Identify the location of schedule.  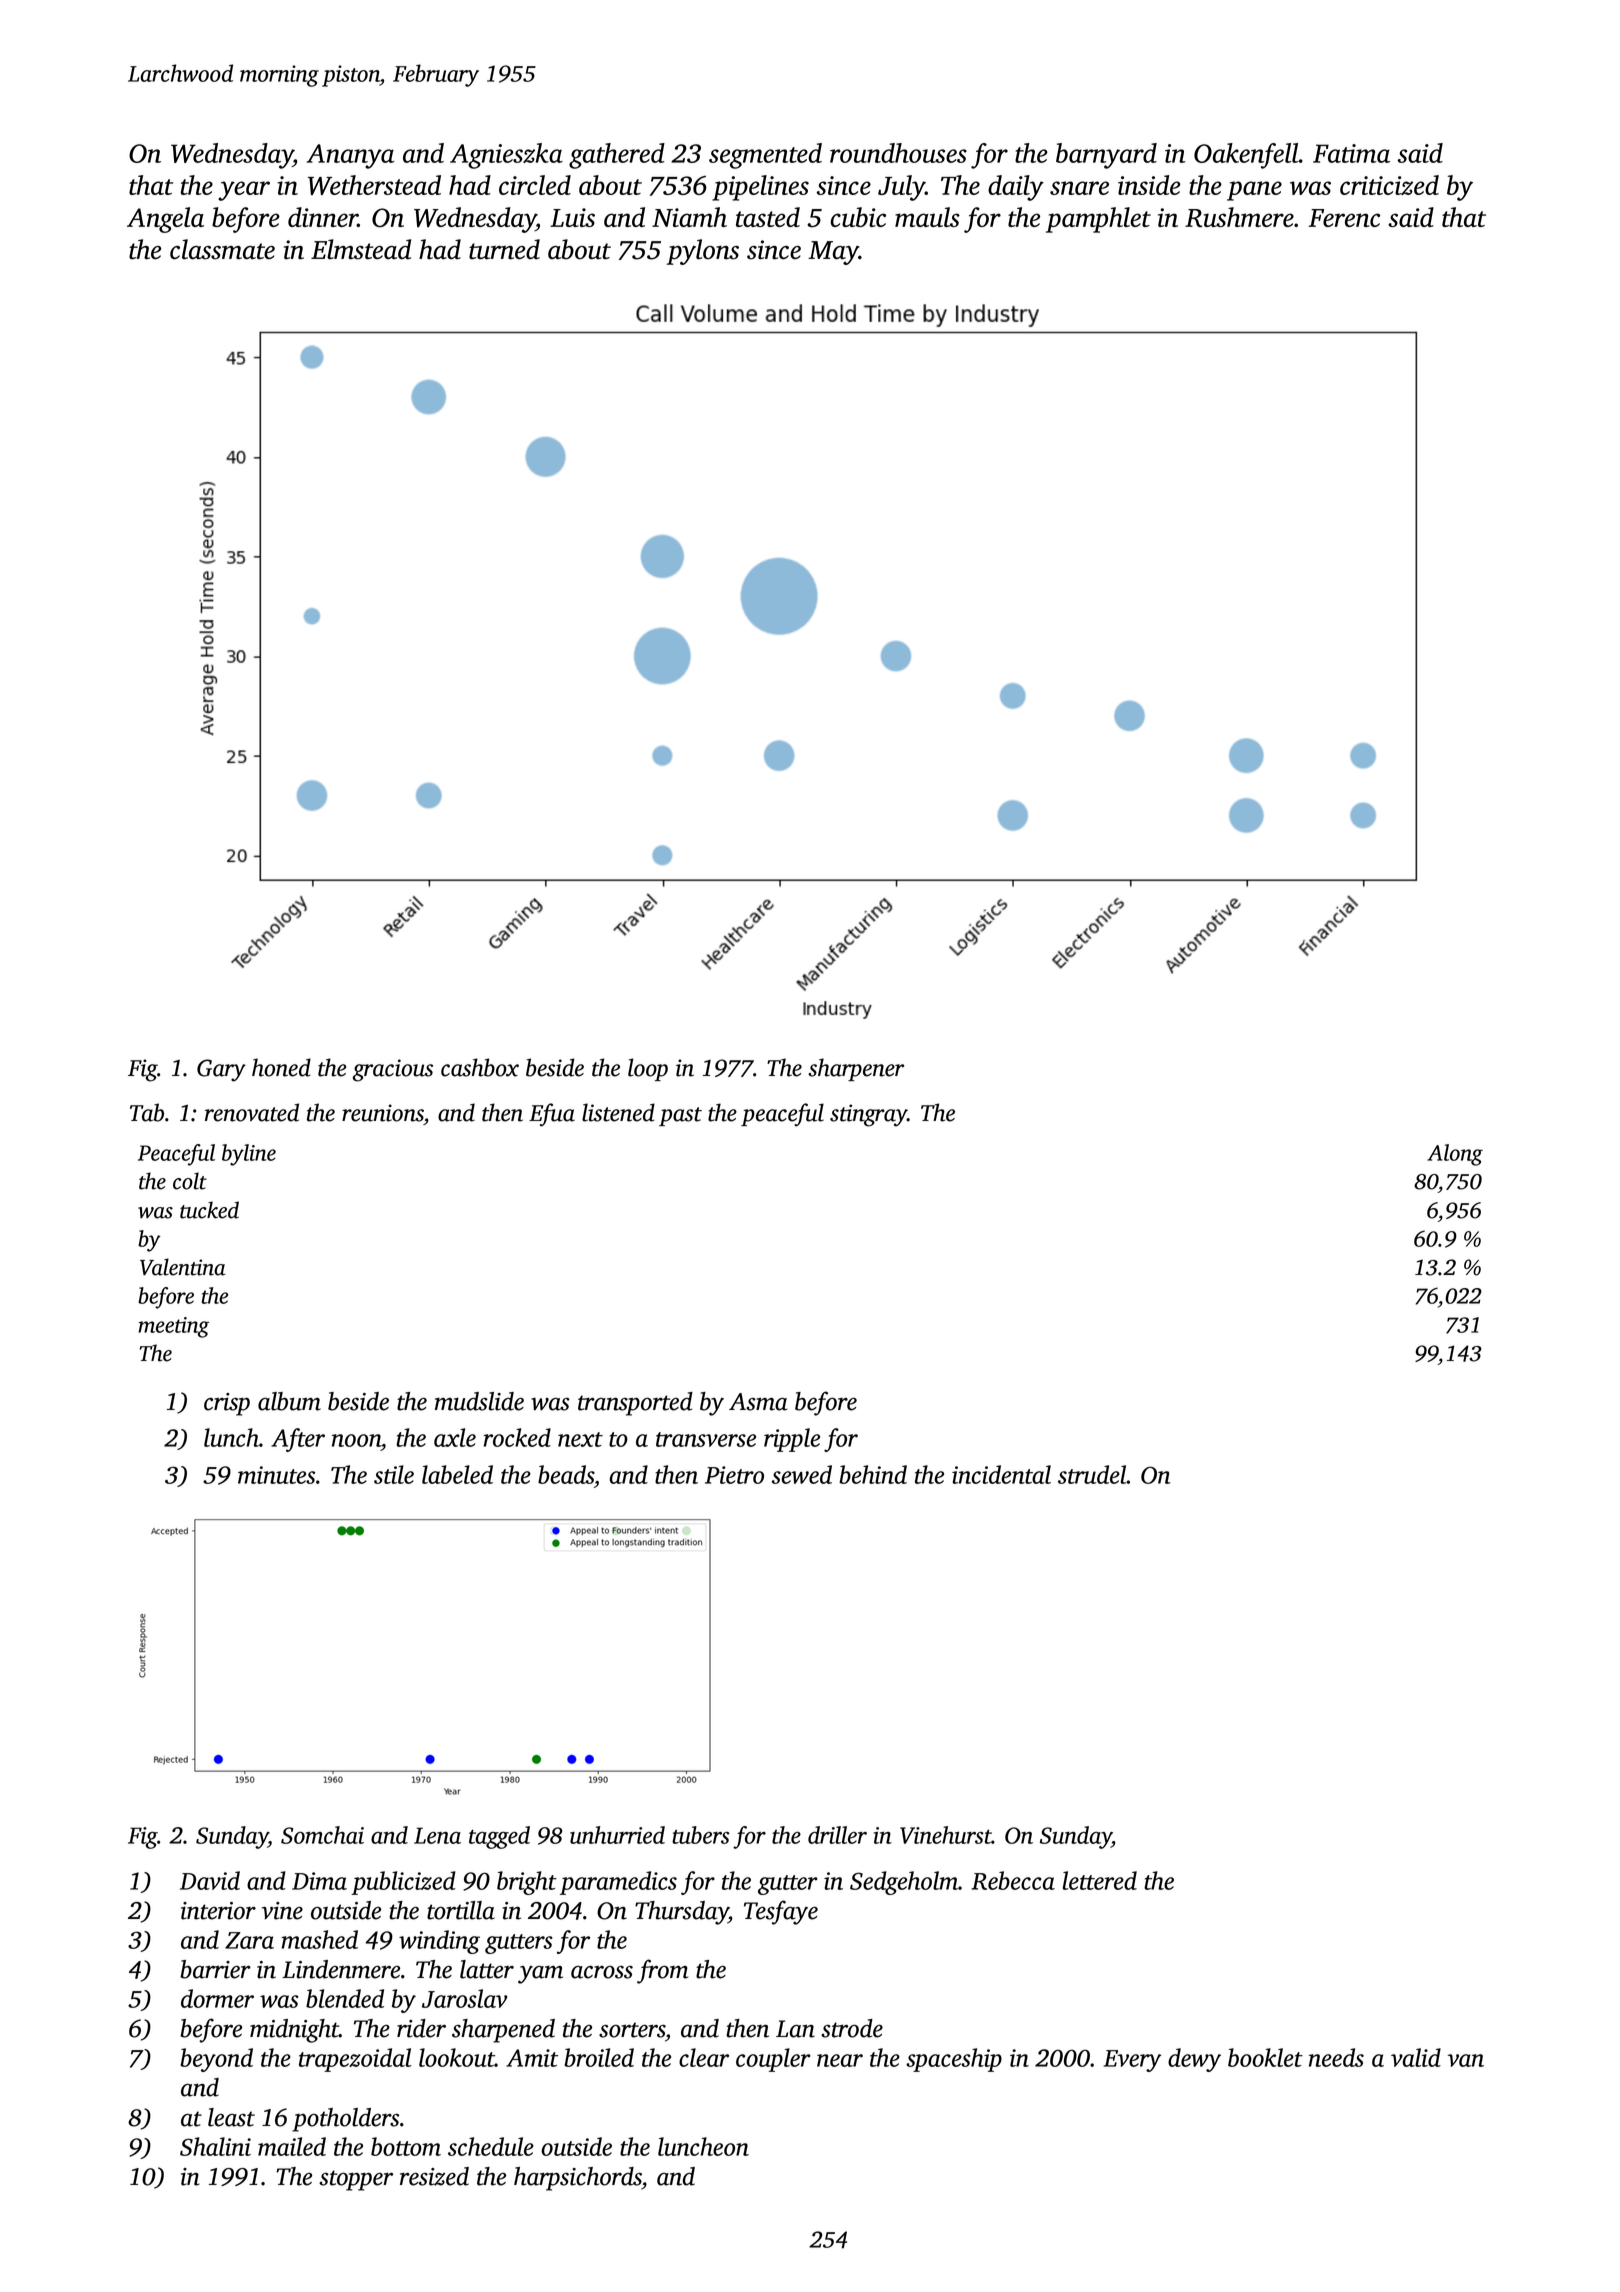
(491, 2146).
